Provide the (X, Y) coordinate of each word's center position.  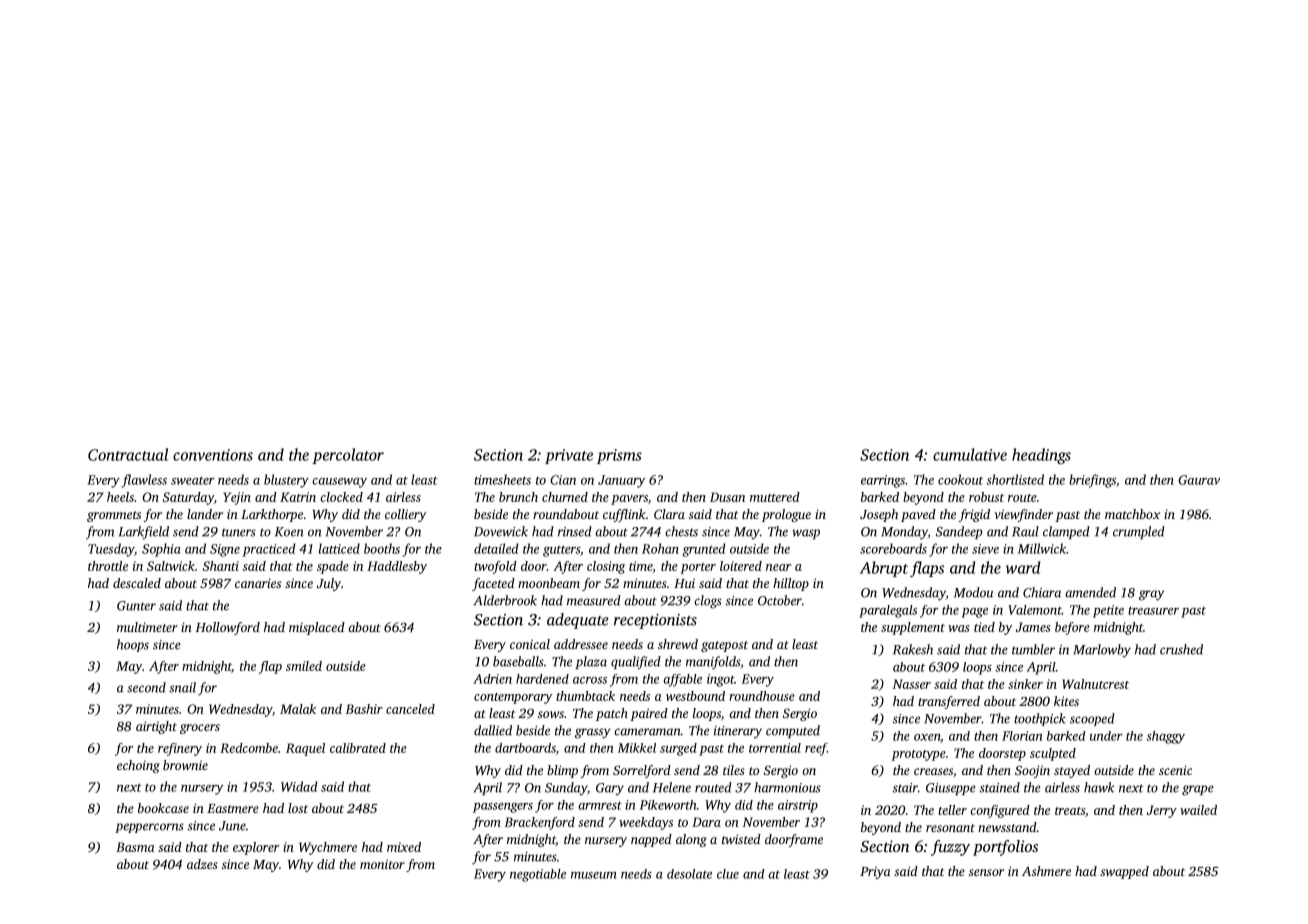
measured (594, 600)
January (621, 481)
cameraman (647, 732)
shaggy (1165, 737)
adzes (202, 864)
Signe (225, 550)
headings (1041, 456)
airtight (156, 727)
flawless (144, 481)
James (1033, 627)
